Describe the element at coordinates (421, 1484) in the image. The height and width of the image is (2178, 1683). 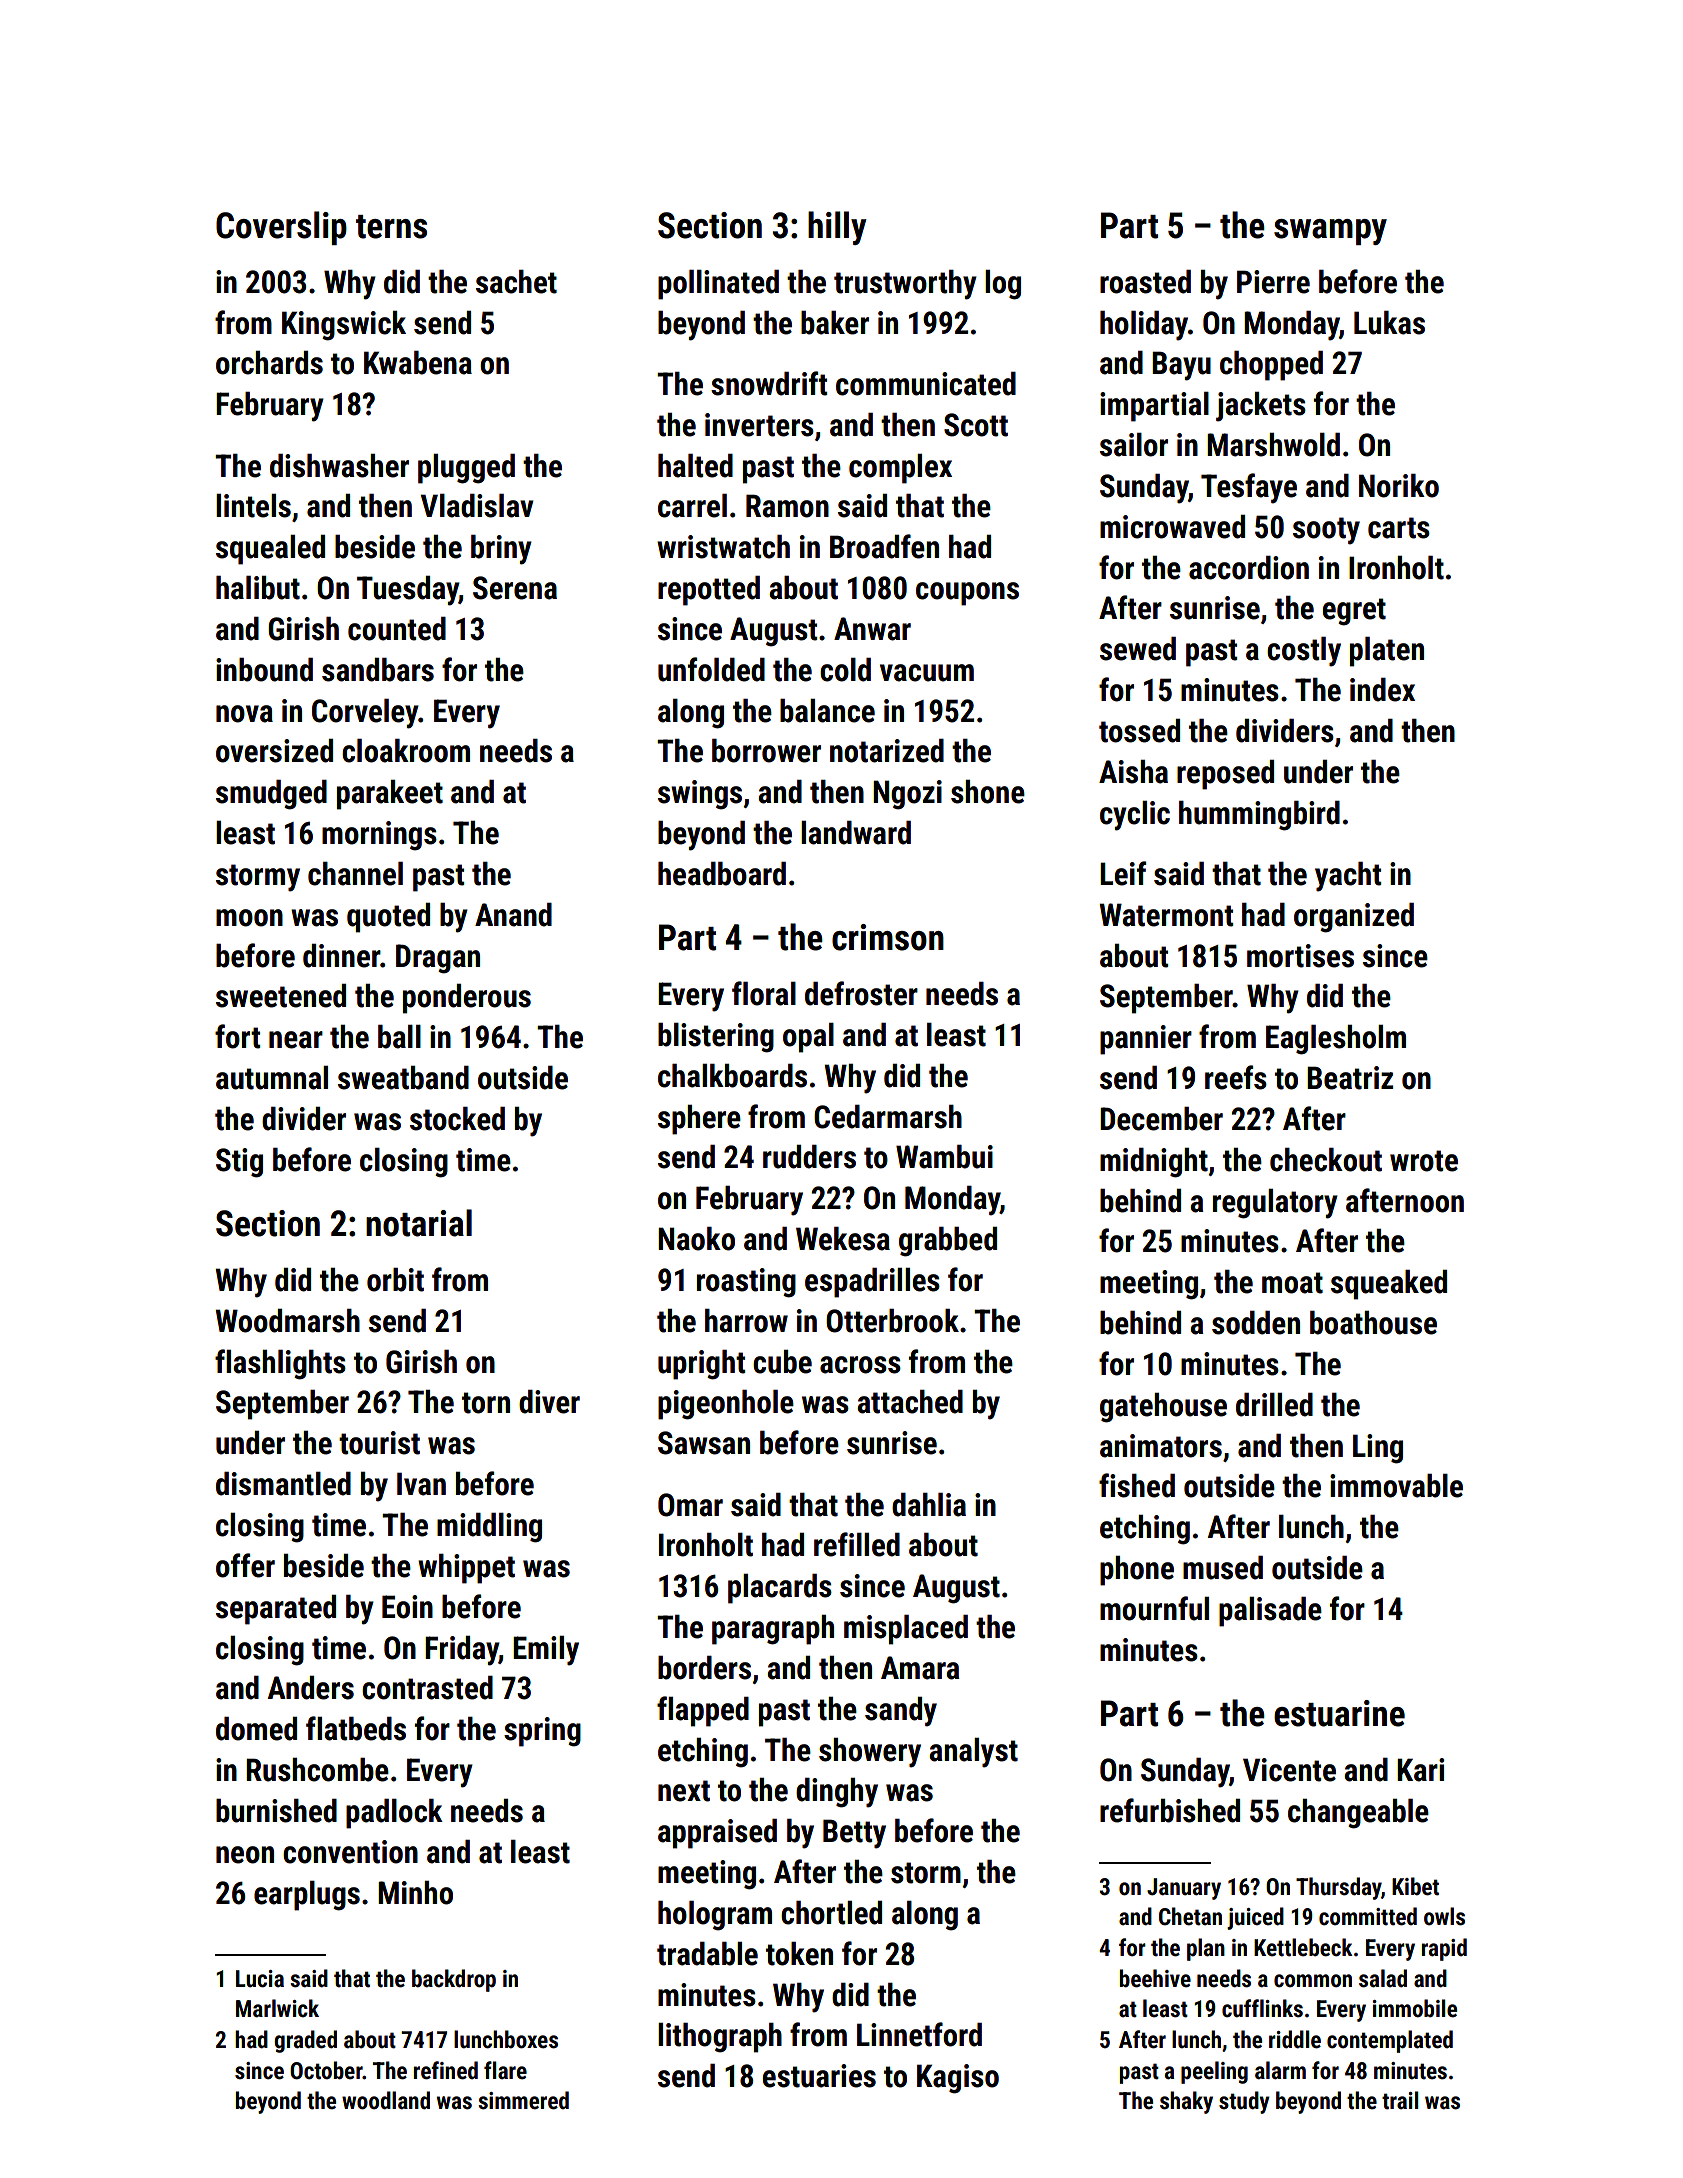
I see `Ivan` at that location.
